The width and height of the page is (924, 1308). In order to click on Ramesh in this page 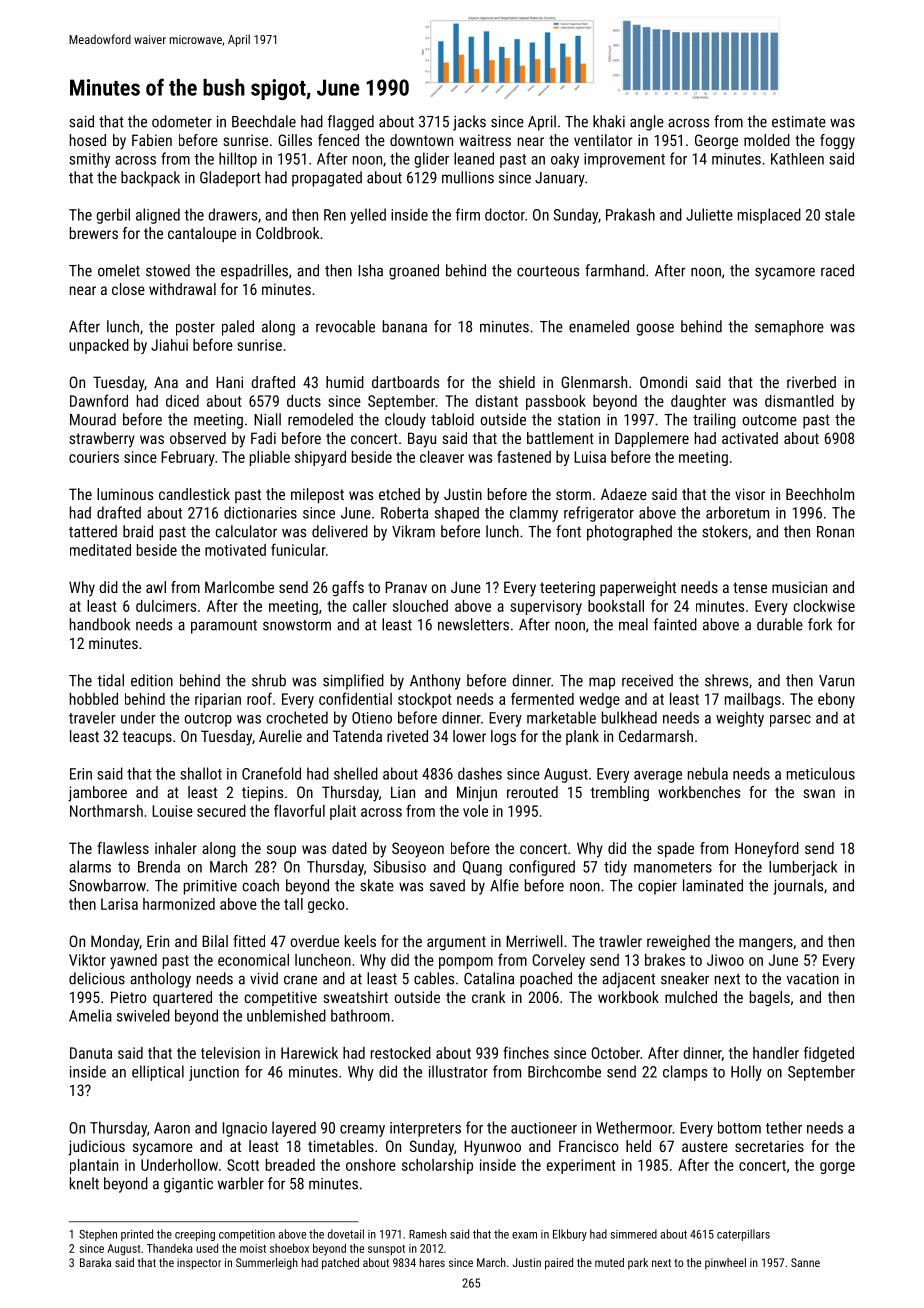, I will do `click(428, 1234)`.
